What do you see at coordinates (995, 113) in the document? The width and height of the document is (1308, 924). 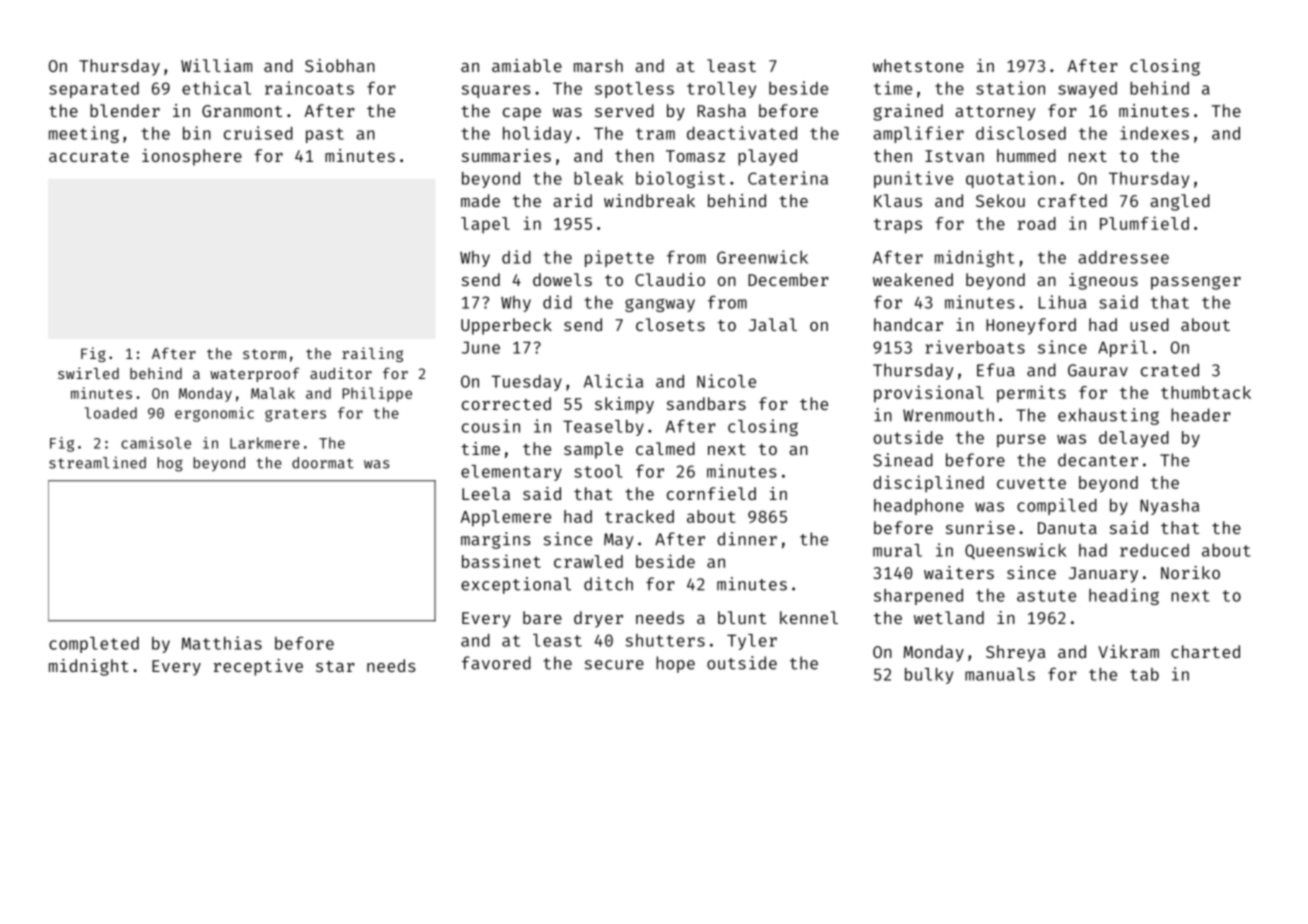 I see `attorney` at bounding box center [995, 113].
